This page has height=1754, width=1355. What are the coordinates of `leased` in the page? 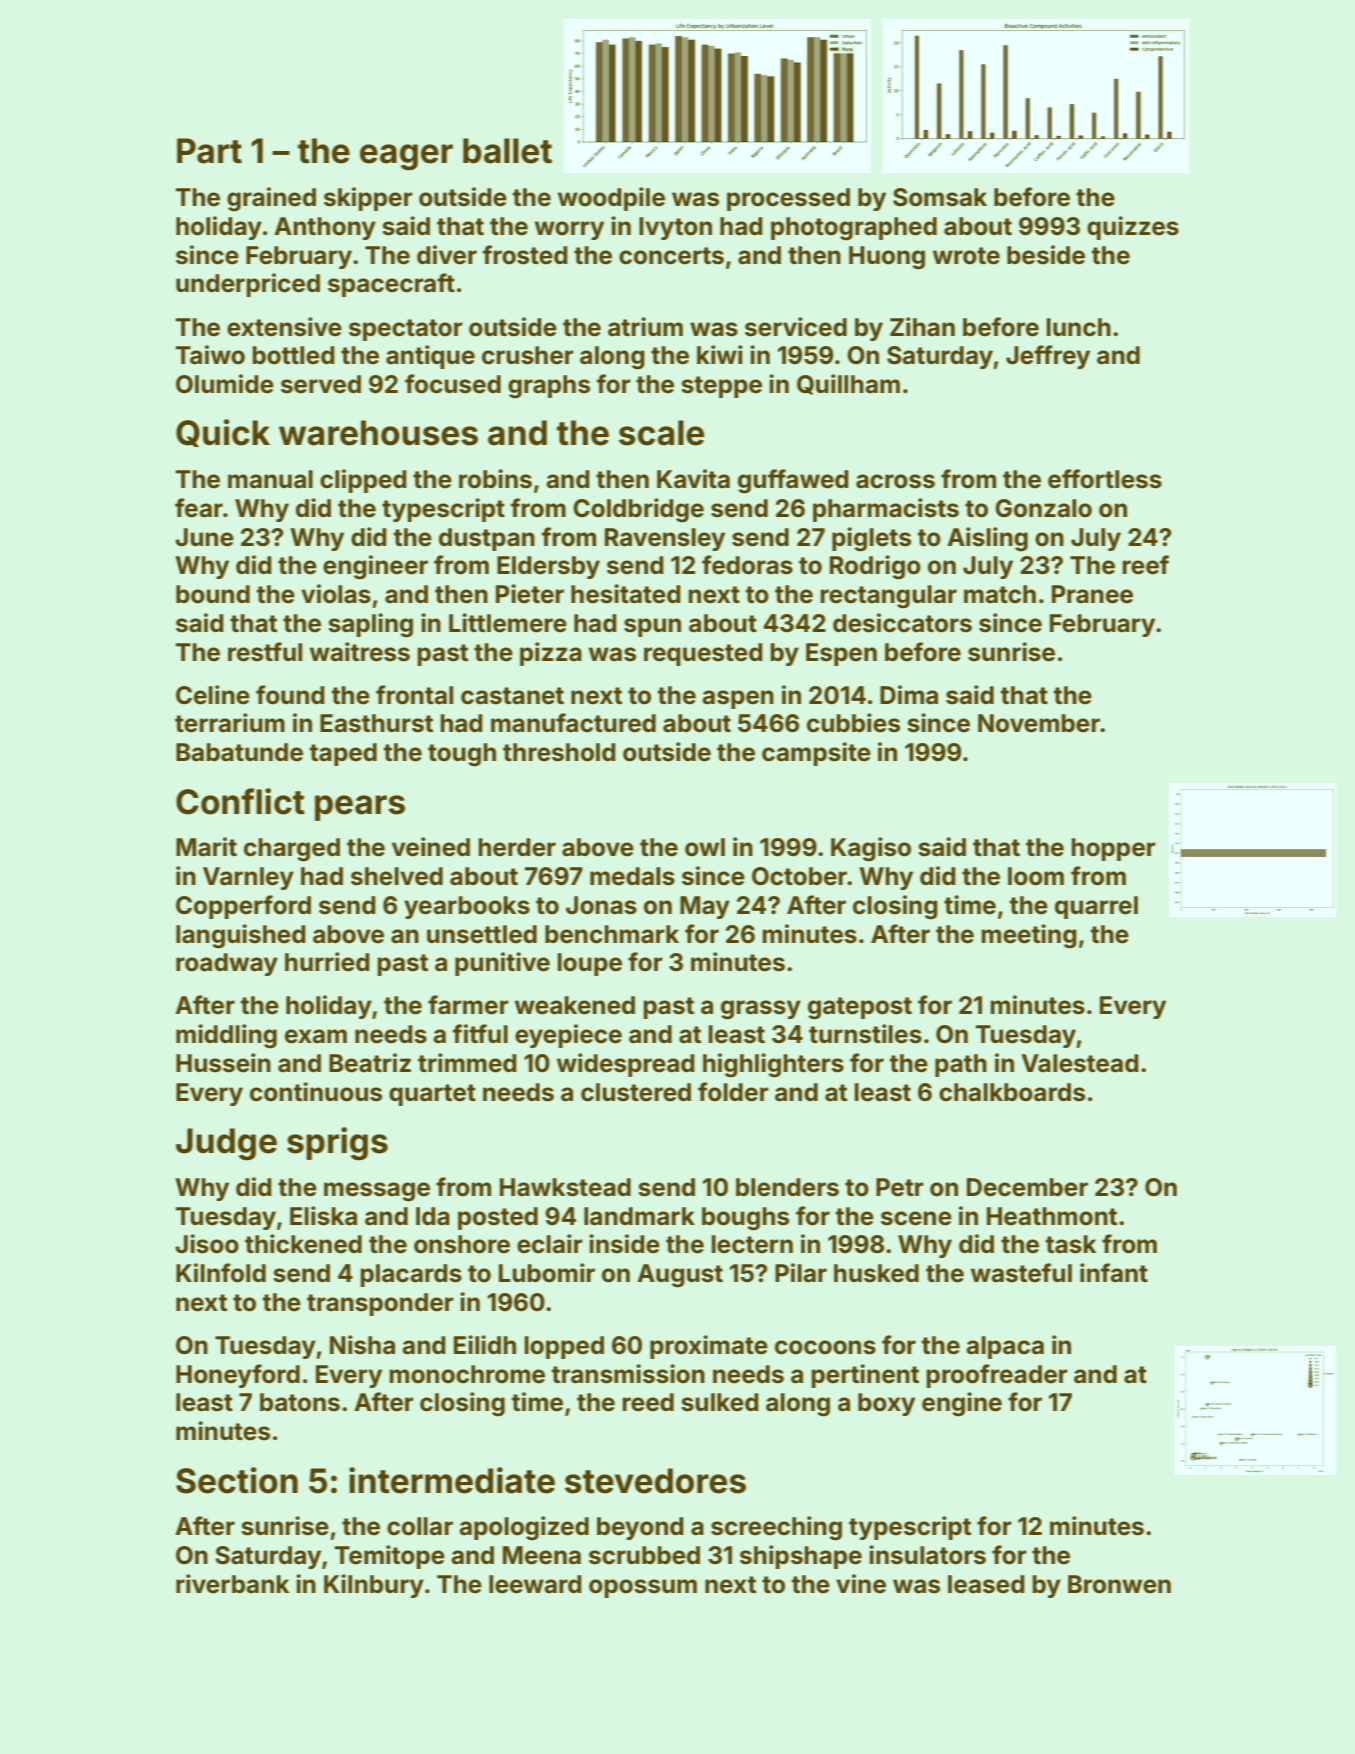 It's located at (986, 1584).
